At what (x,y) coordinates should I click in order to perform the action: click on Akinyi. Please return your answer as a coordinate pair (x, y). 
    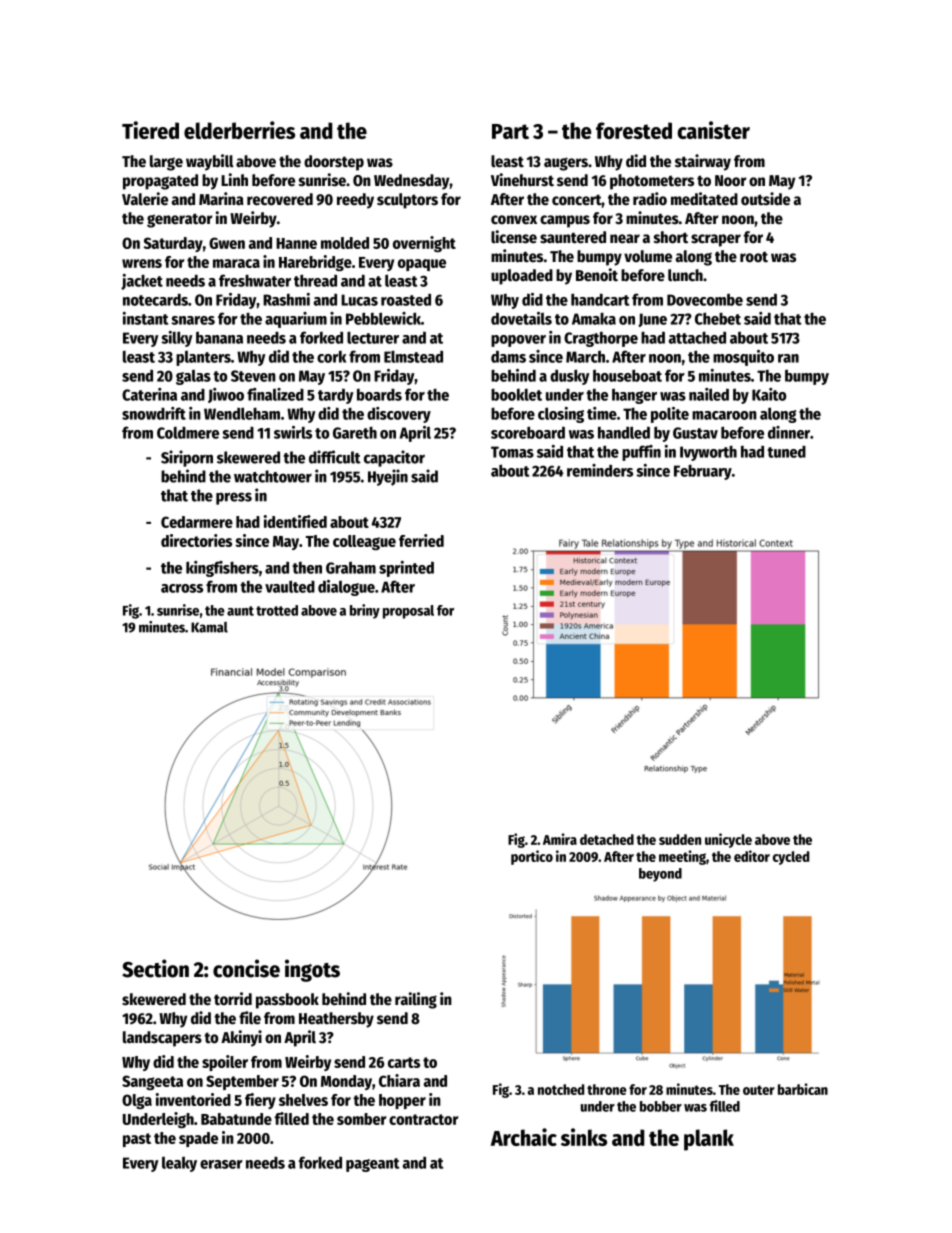
    Looking at the image, I should click on (241, 1038).
